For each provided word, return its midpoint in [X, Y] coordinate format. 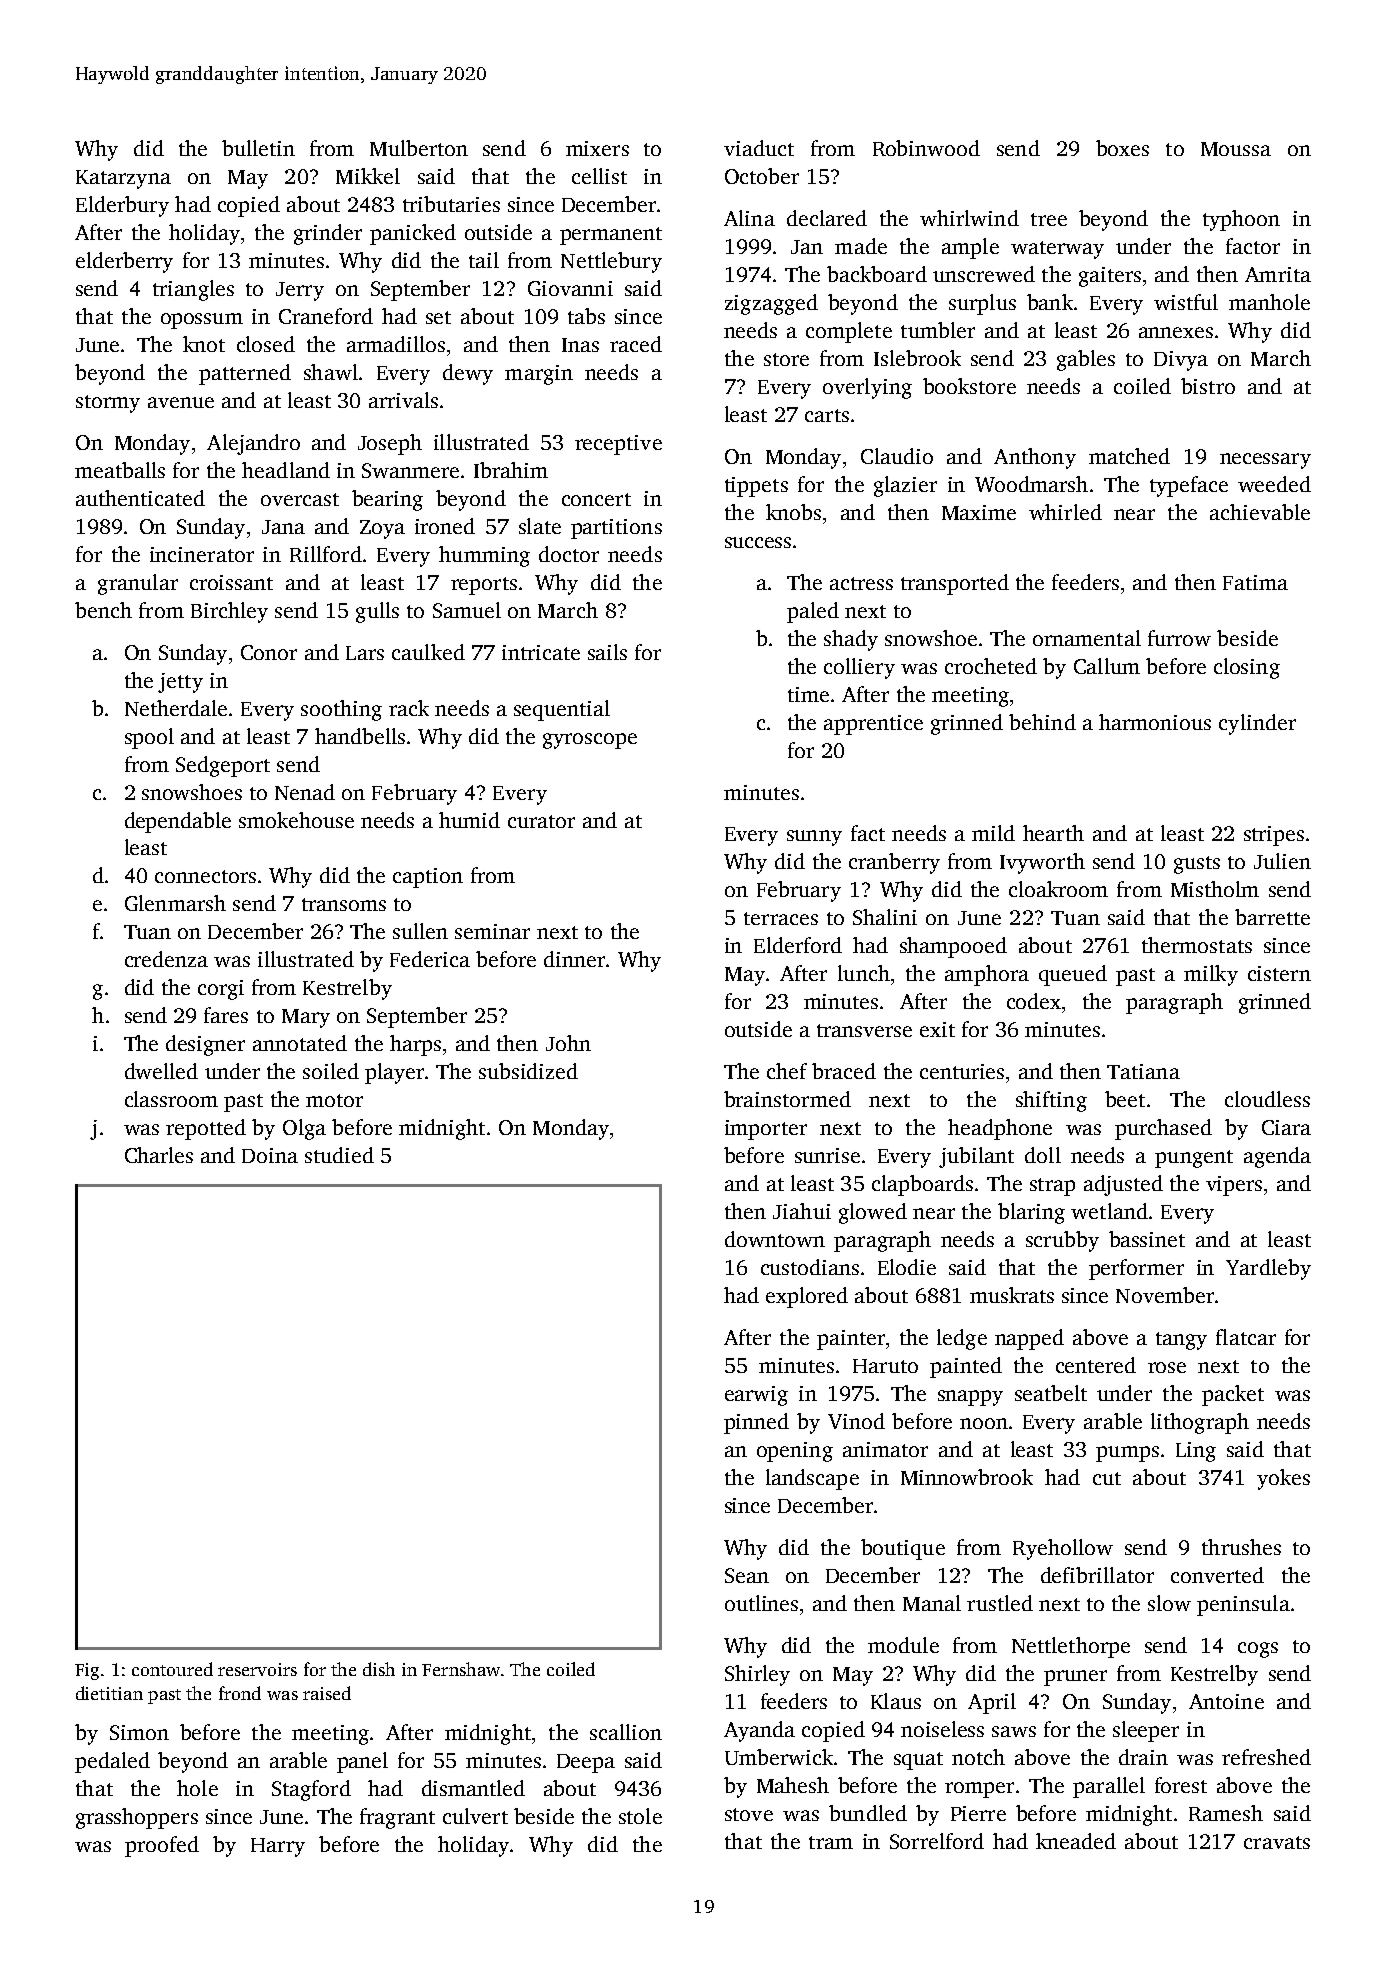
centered [1096, 1365]
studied [339, 1155]
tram [831, 1842]
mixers [597, 148]
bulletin [258, 148]
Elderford [798, 945]
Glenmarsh [175, 903]
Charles [159, 1155]
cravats [1277, 1842]
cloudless [1267, 1099]
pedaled [112, 1762]
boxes [1122, 148]
